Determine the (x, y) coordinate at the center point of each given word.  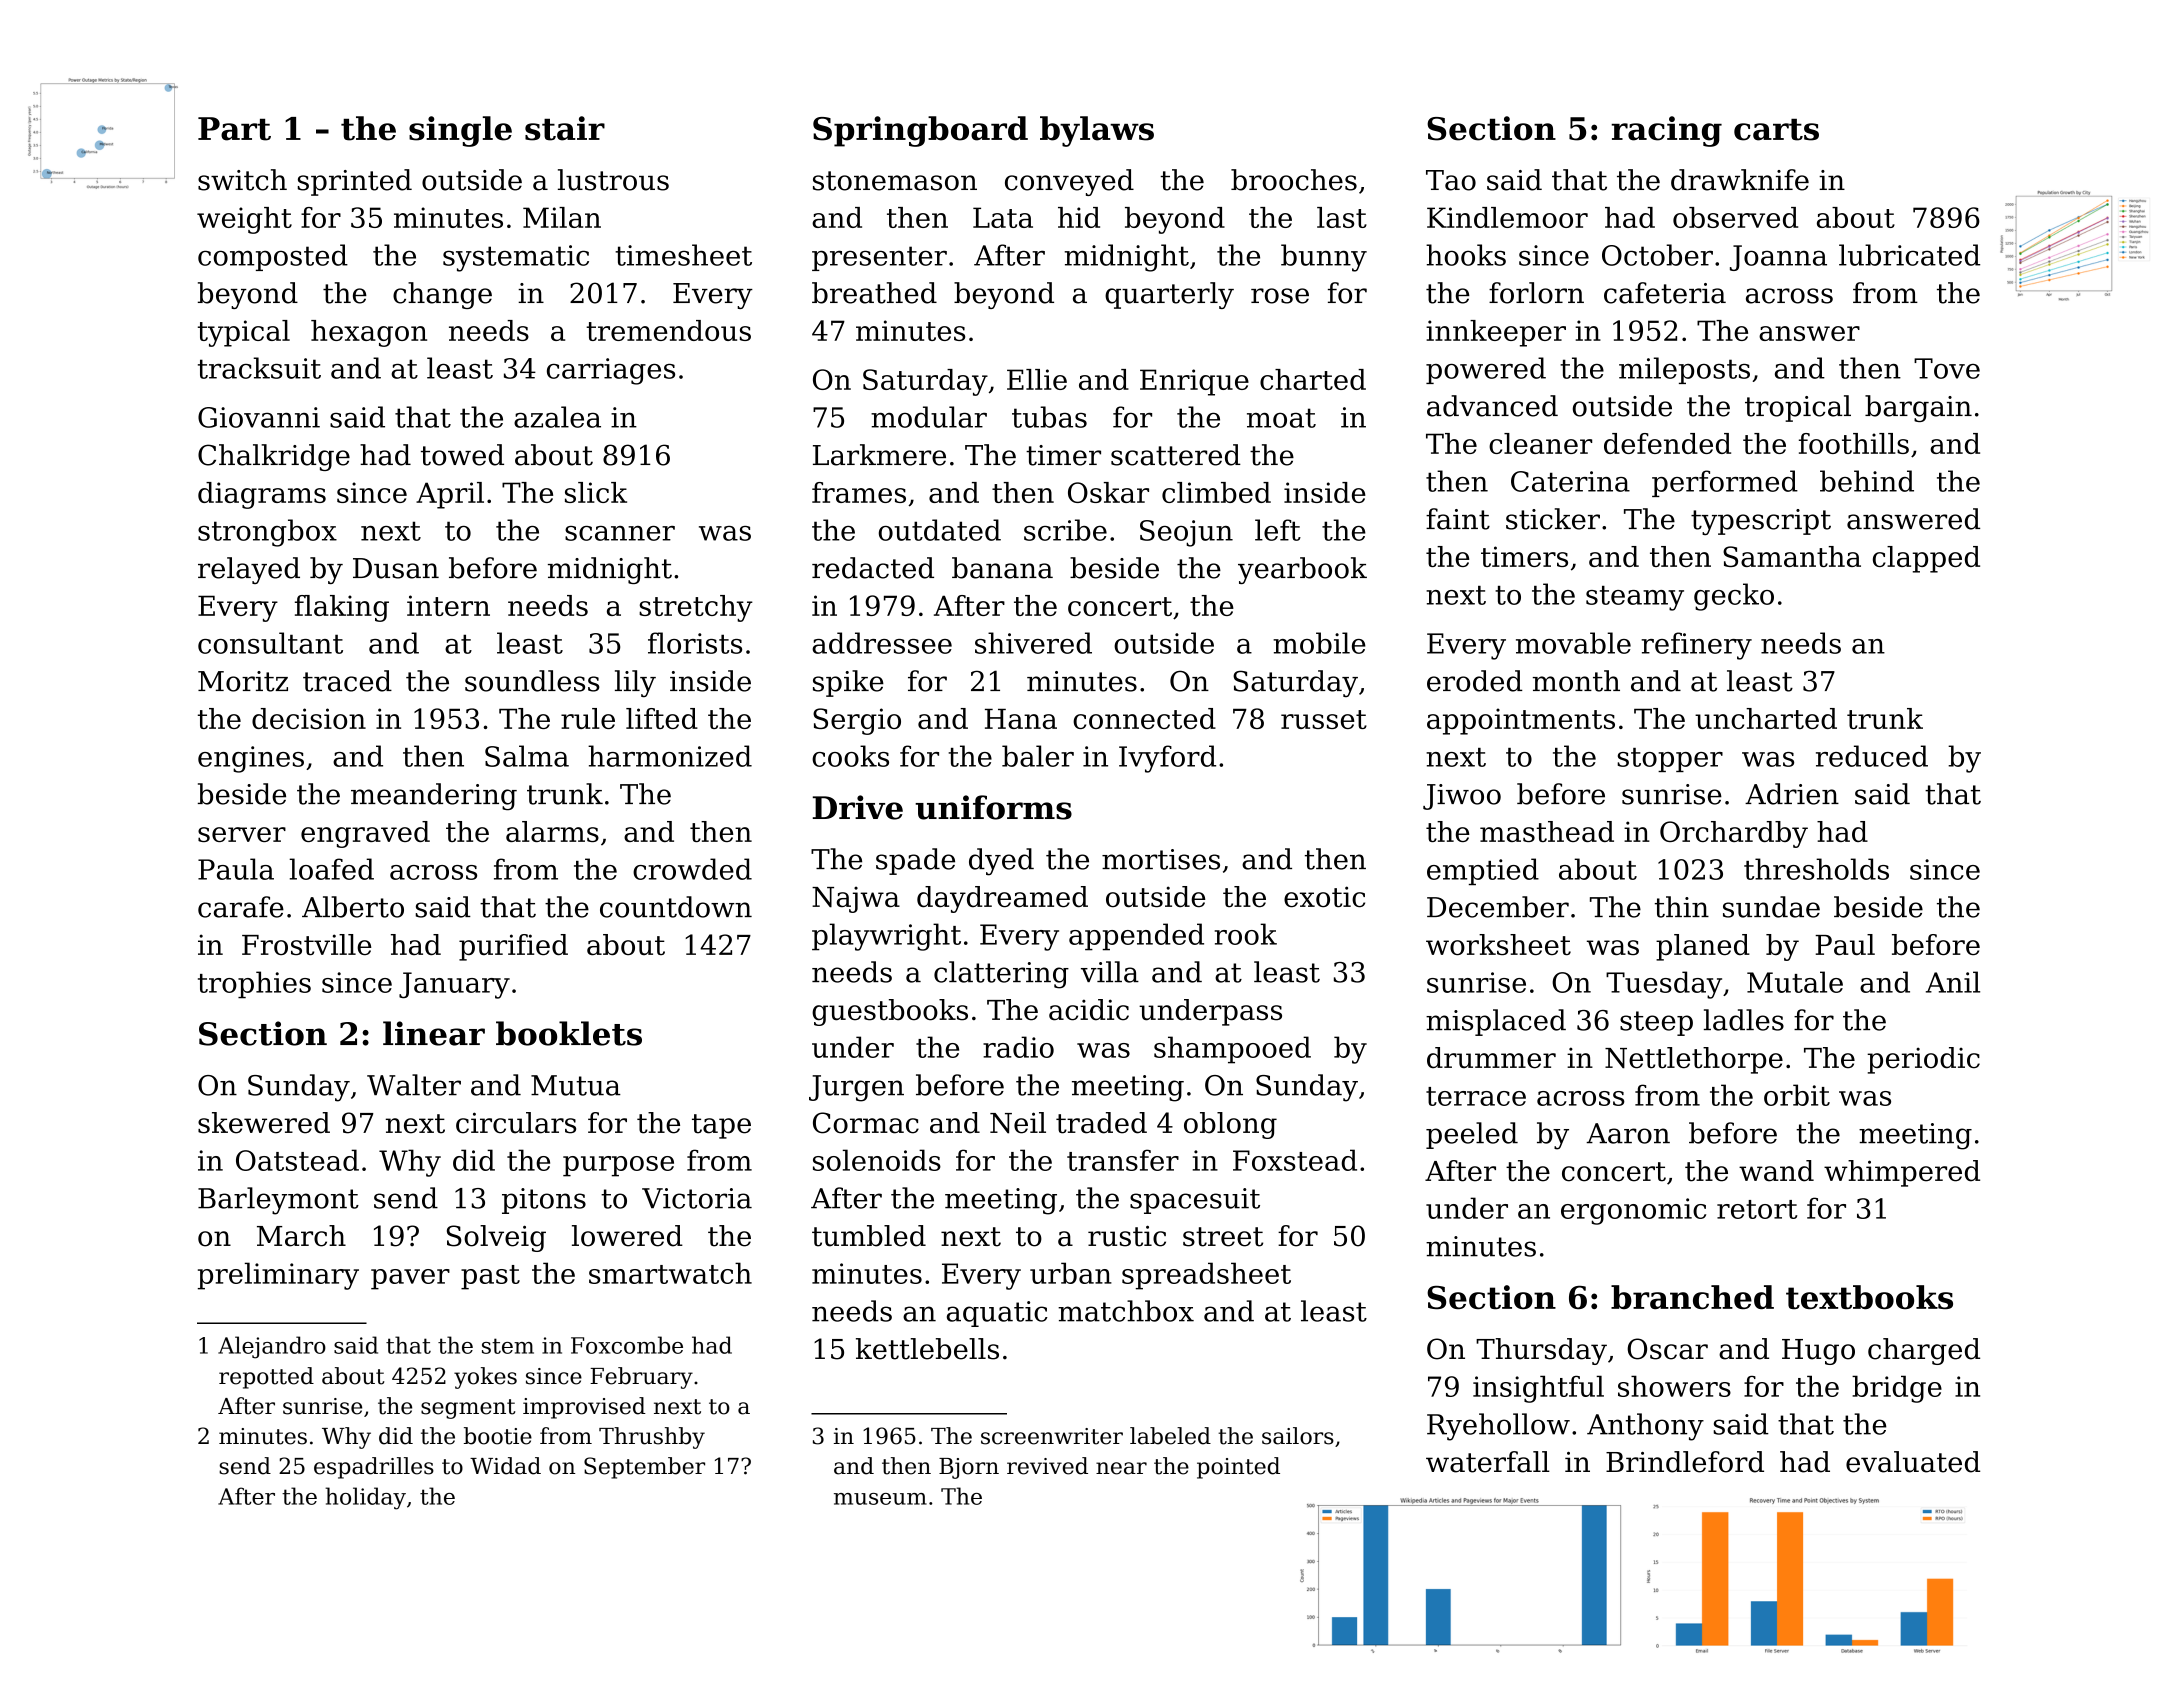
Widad (505, 1466)
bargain (1918, 408)
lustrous (613, 180)
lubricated (1909, 255)
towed (462, 455)
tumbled (869, 1236)
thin (1682, 907)
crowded (692, 869)
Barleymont (278, 1201)
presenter (879, 258)
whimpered (1902, 1173)
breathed (874, 293)
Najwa (856, 899)
